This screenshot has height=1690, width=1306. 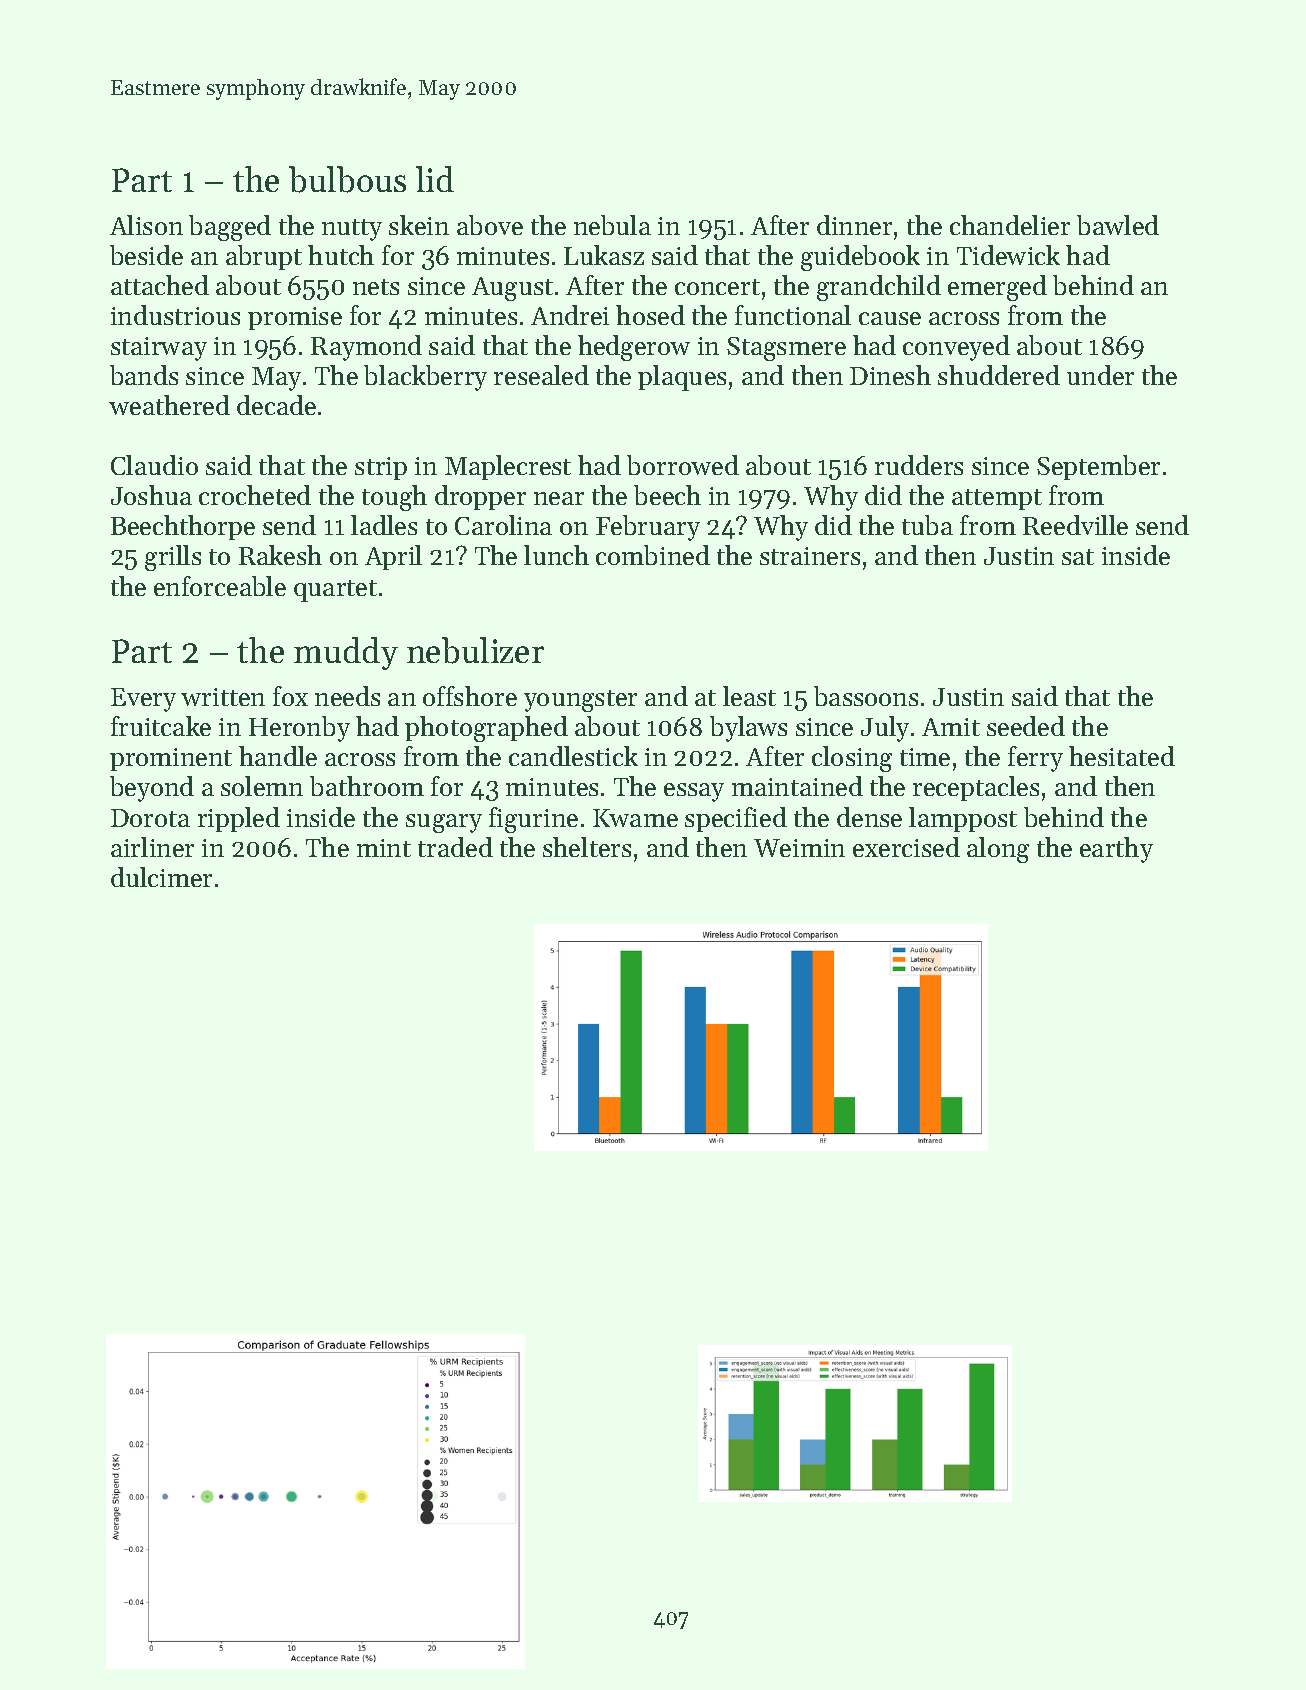 What do you see at coordinates (951, 727) in the screenshot?
I see `Amit` at bounding box center [951, 727].
